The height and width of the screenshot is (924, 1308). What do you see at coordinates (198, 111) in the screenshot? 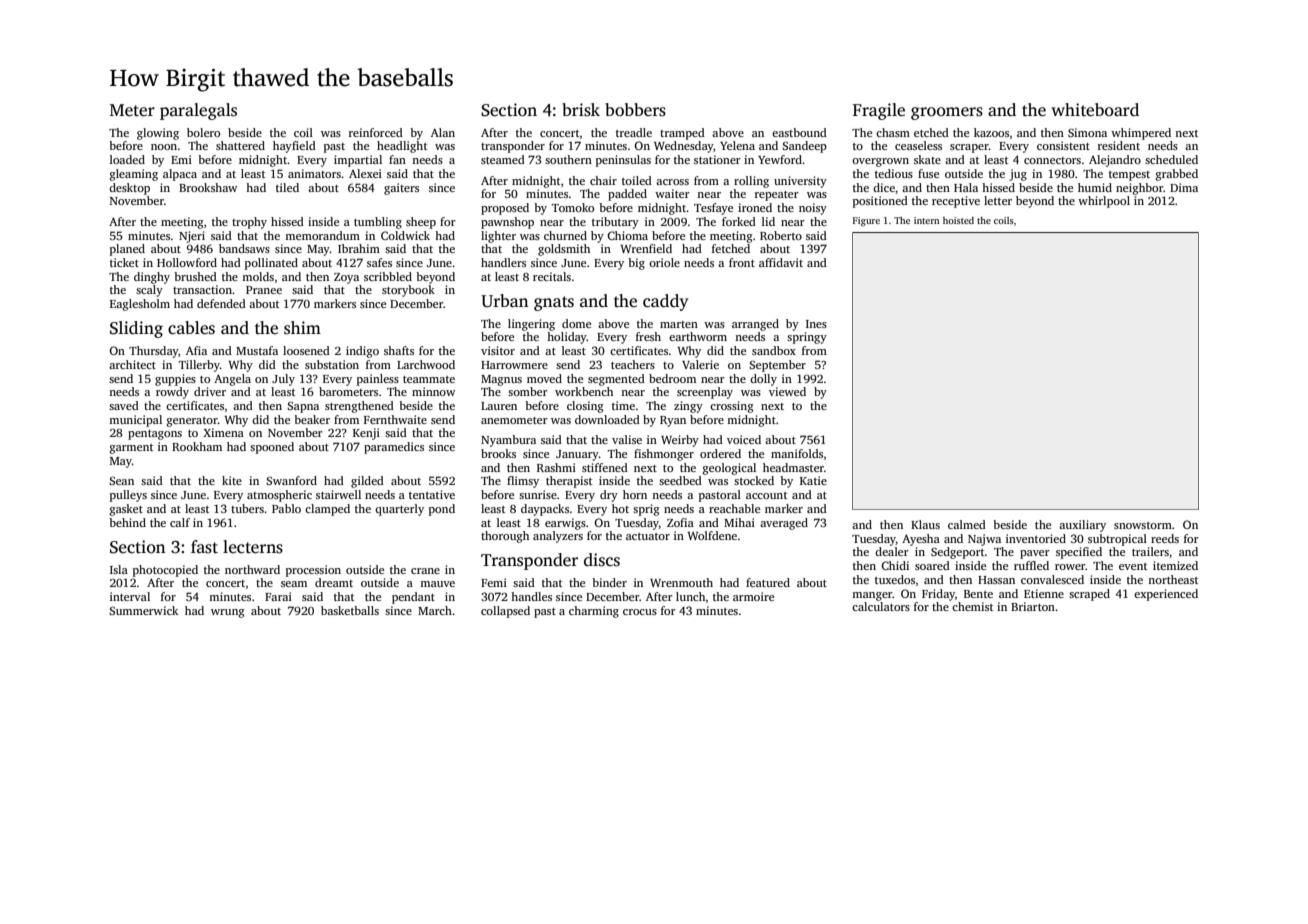
I see `paralegals` at bounding box center [198, 111].
